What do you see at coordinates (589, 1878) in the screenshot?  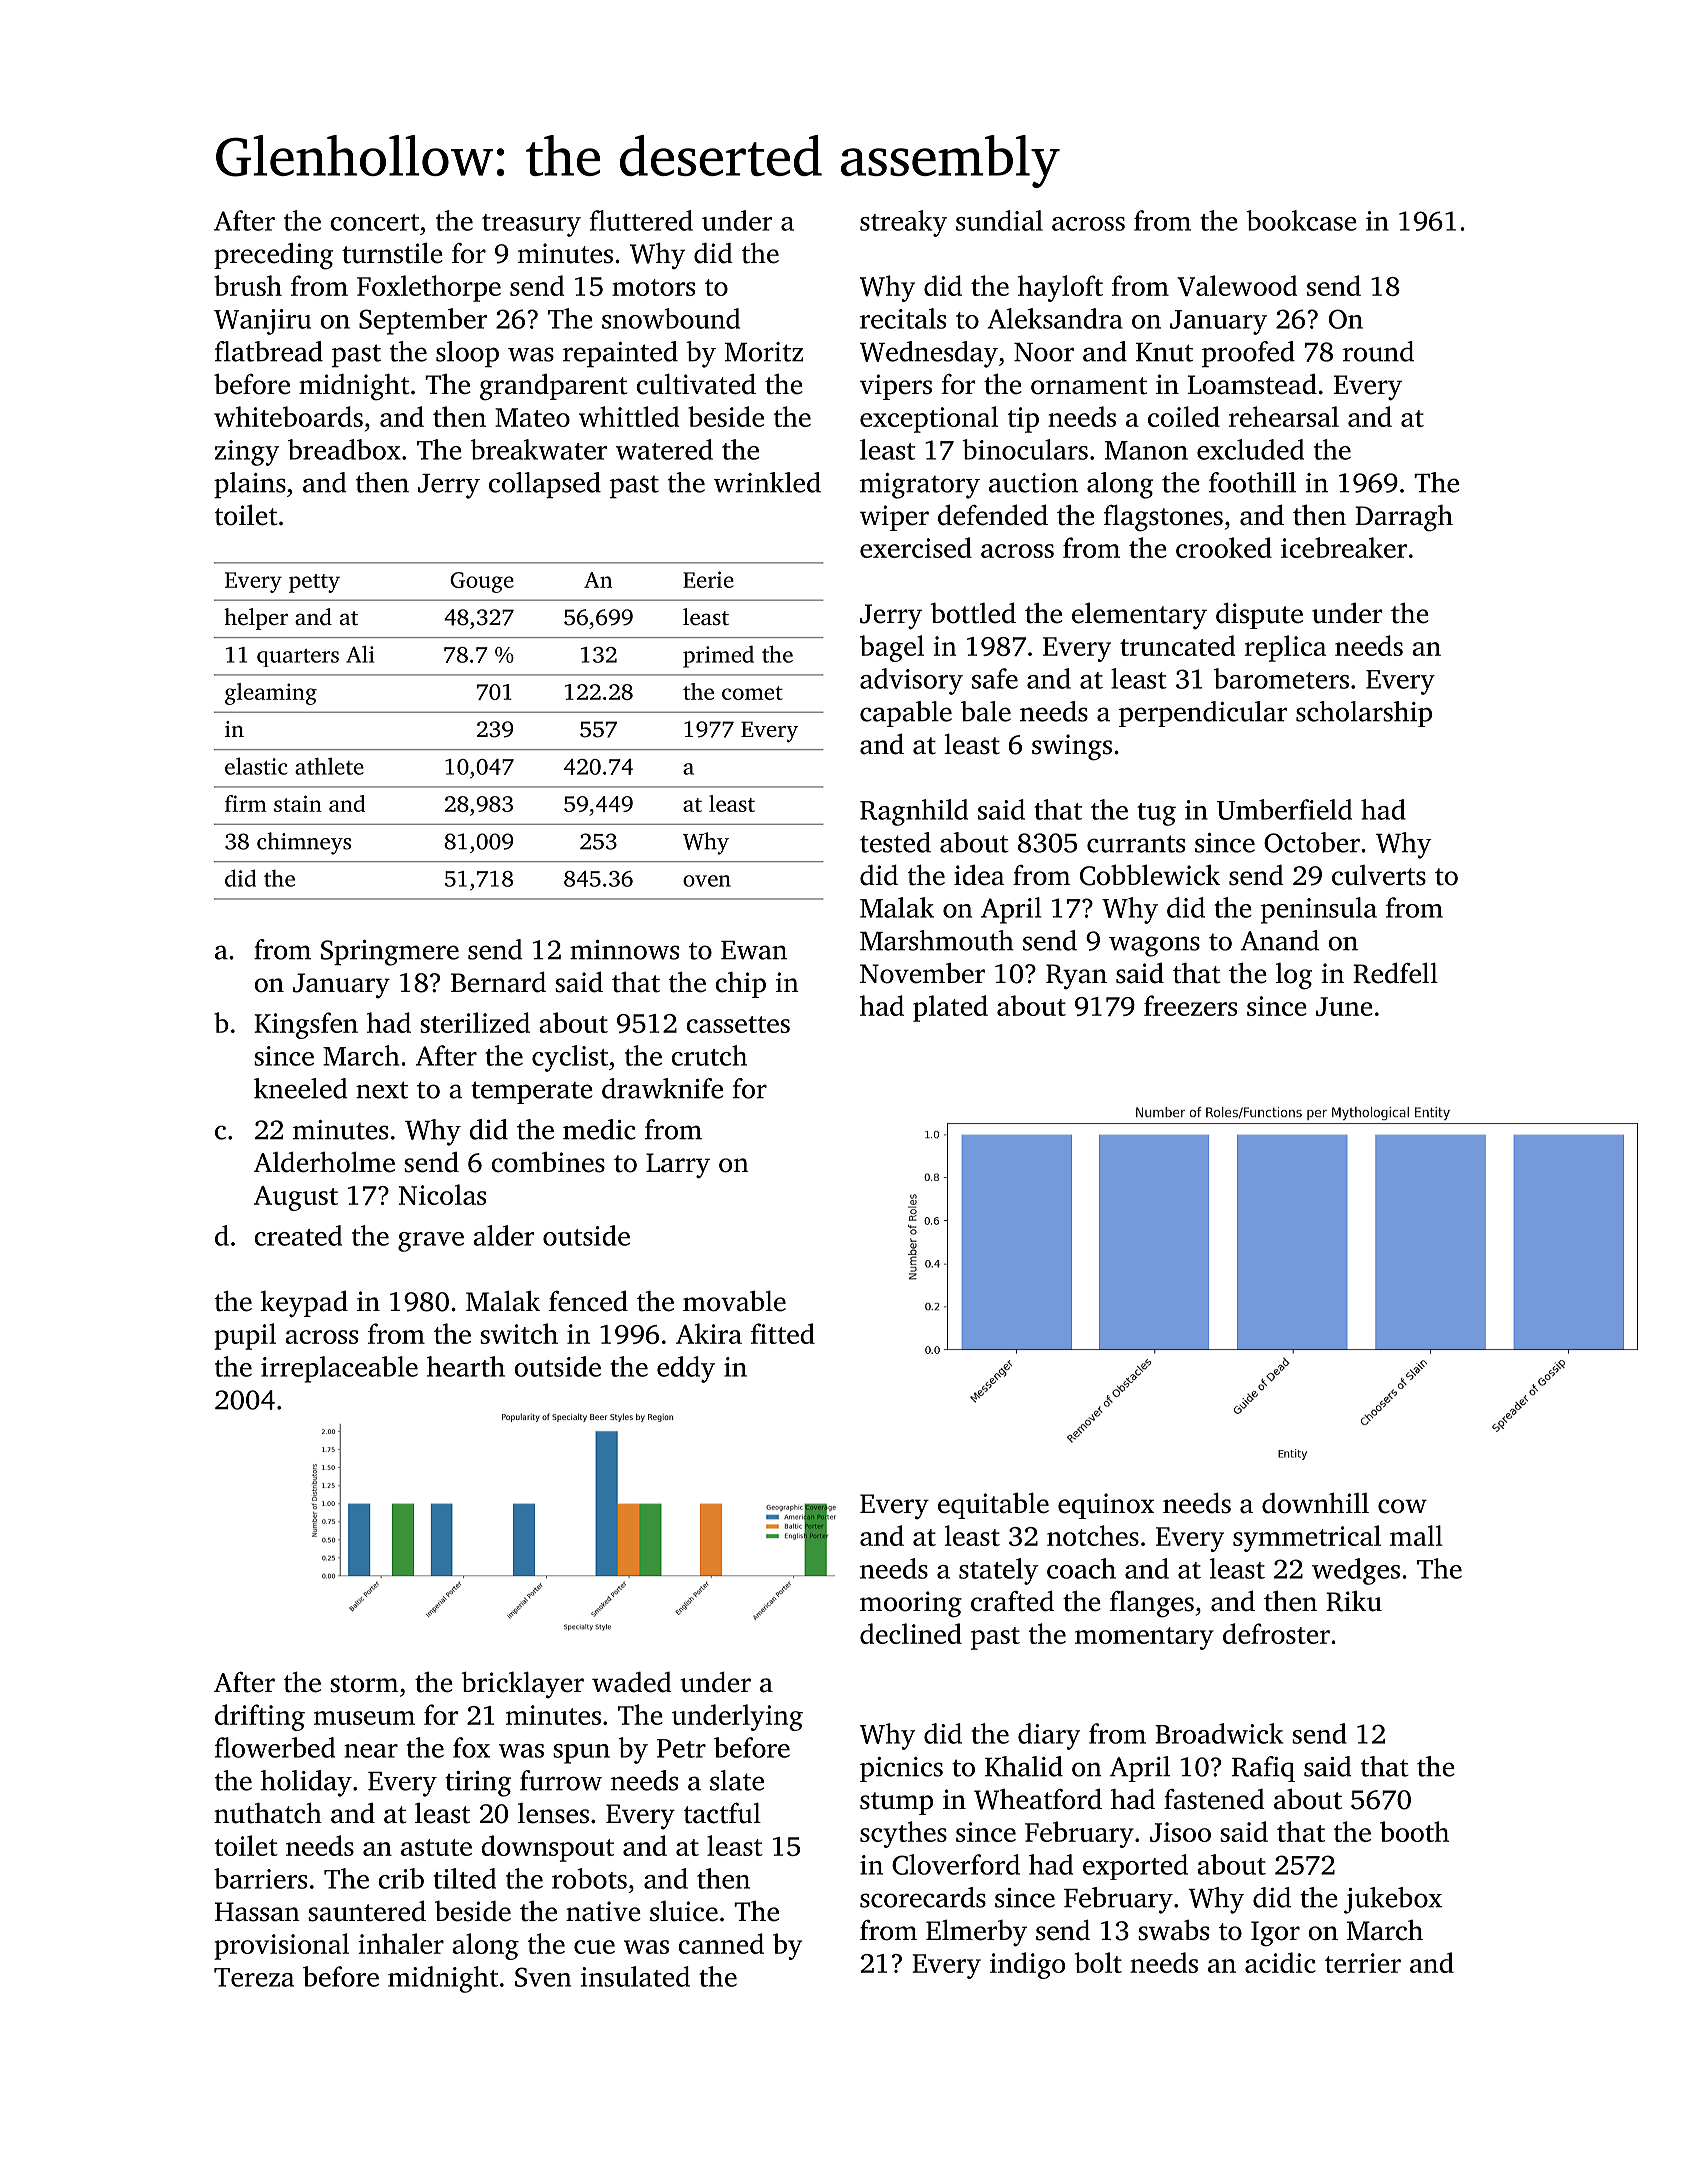 I see `robots` at bounding box center [589, 1878].
